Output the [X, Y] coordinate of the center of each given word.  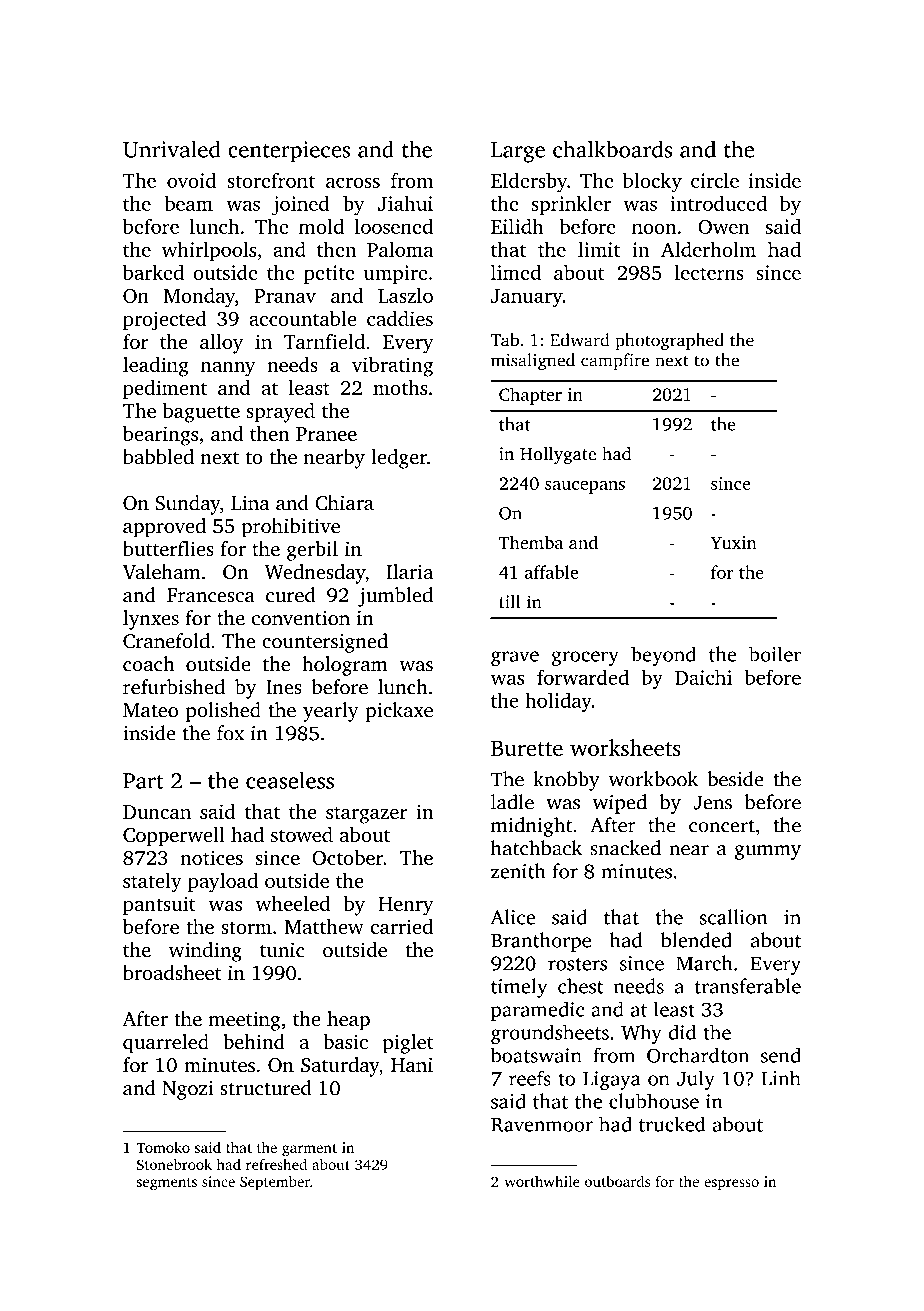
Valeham [162, 572]
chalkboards [612, 149]
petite [329, 274]
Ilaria [409, 571]
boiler [775, 654]
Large [518, 152]
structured [265, 1088]
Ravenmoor [542, 1125]
